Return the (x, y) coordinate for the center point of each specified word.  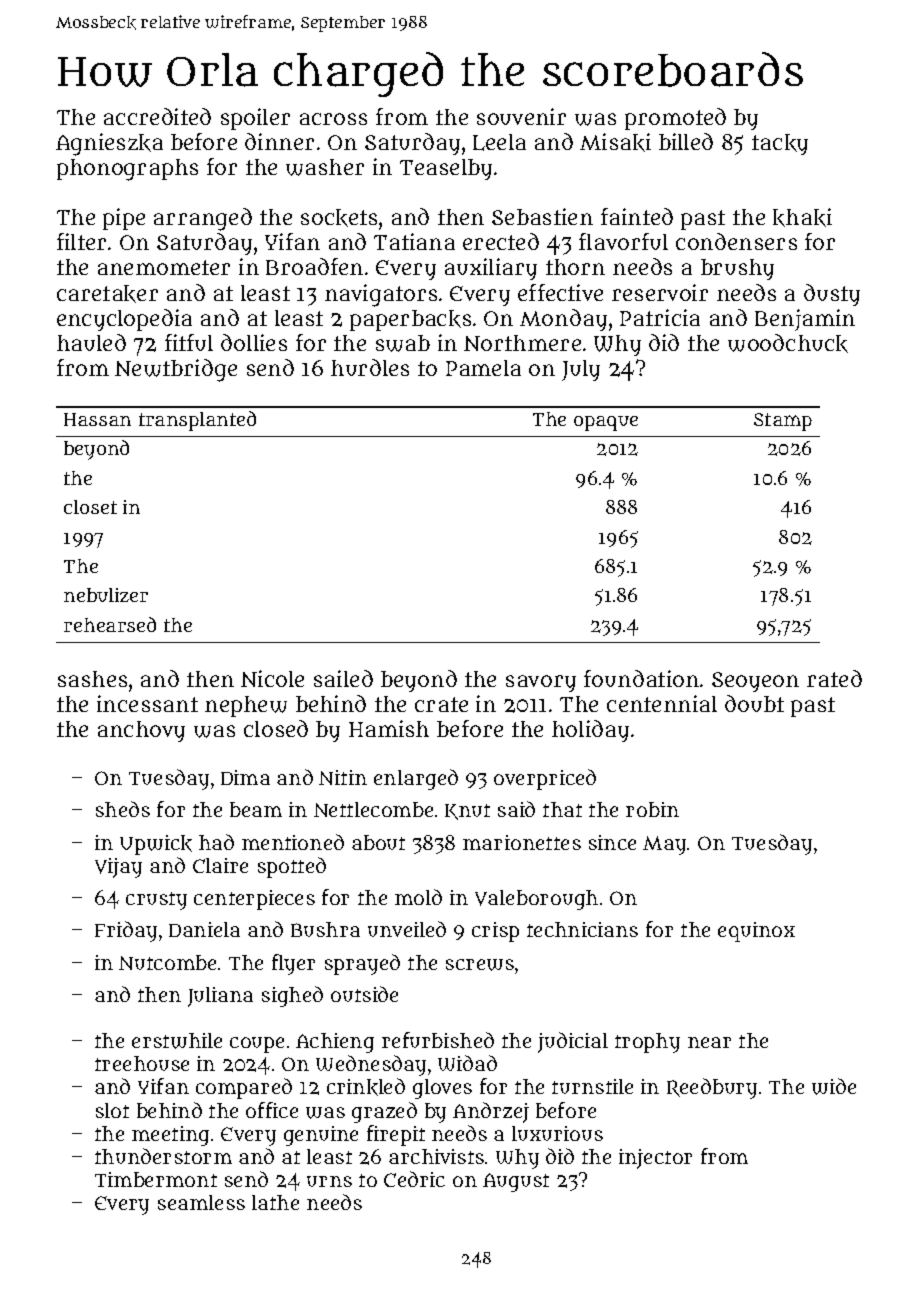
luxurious (557, 1133)
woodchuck (788, 343)
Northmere (522, 343)
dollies (254, 342)
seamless (201, 1202)
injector (655, 1159)
